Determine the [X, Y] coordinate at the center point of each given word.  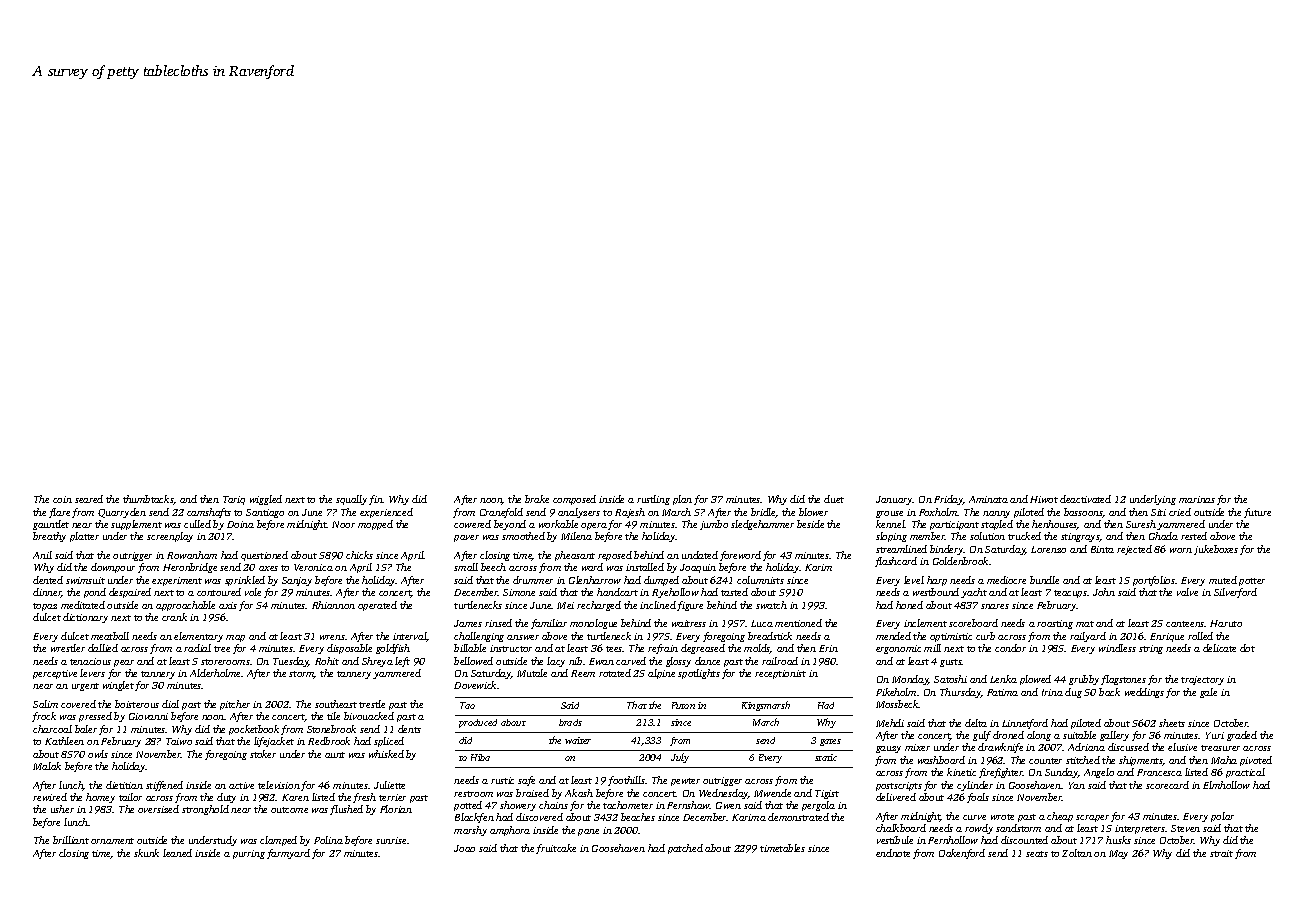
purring [249, 854]
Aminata [988, 499]
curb [985, 636]
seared [89, 499]
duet [834, 499]
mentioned [798, 623]
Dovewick [475, 685]
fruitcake [556, 849]
